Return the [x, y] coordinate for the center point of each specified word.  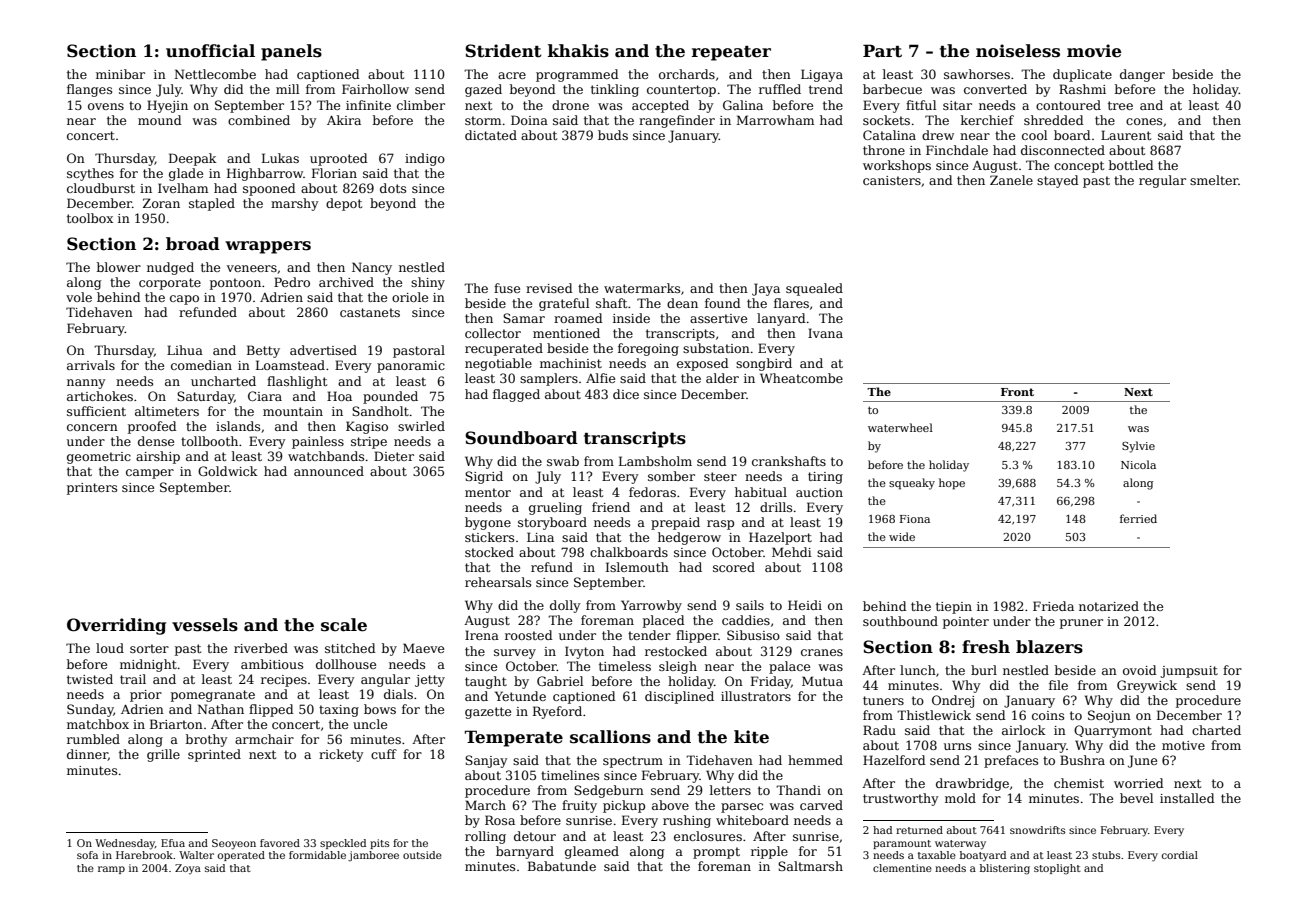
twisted [90, 679]
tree [1120, 105]
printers [92, 489]
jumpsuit [1189, 672]
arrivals [91, 365]
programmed [577, 75]
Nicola [1138, 464]
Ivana [825, 333]
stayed [1058, 181]
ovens [106, 106]
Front [1017, 392]
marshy [294, 204]
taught [486, 682]
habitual [761, 492]
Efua [173, 843]
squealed [814, 289]
